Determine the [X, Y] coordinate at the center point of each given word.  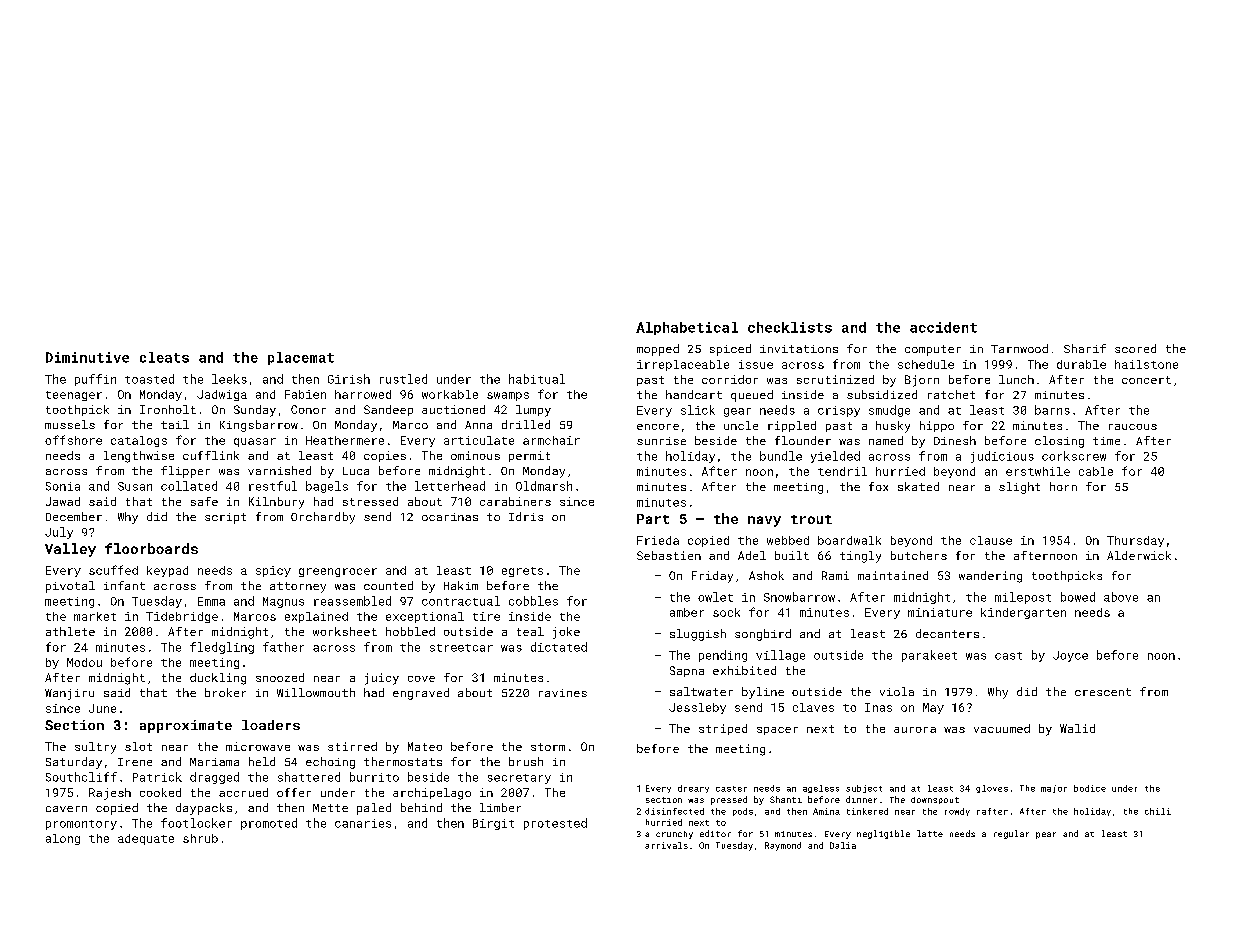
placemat [301, 358]
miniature [940, 612]
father [283, 647]
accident [943, 327]
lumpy [533, 411]
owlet [715, 597]
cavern [66, 809]
